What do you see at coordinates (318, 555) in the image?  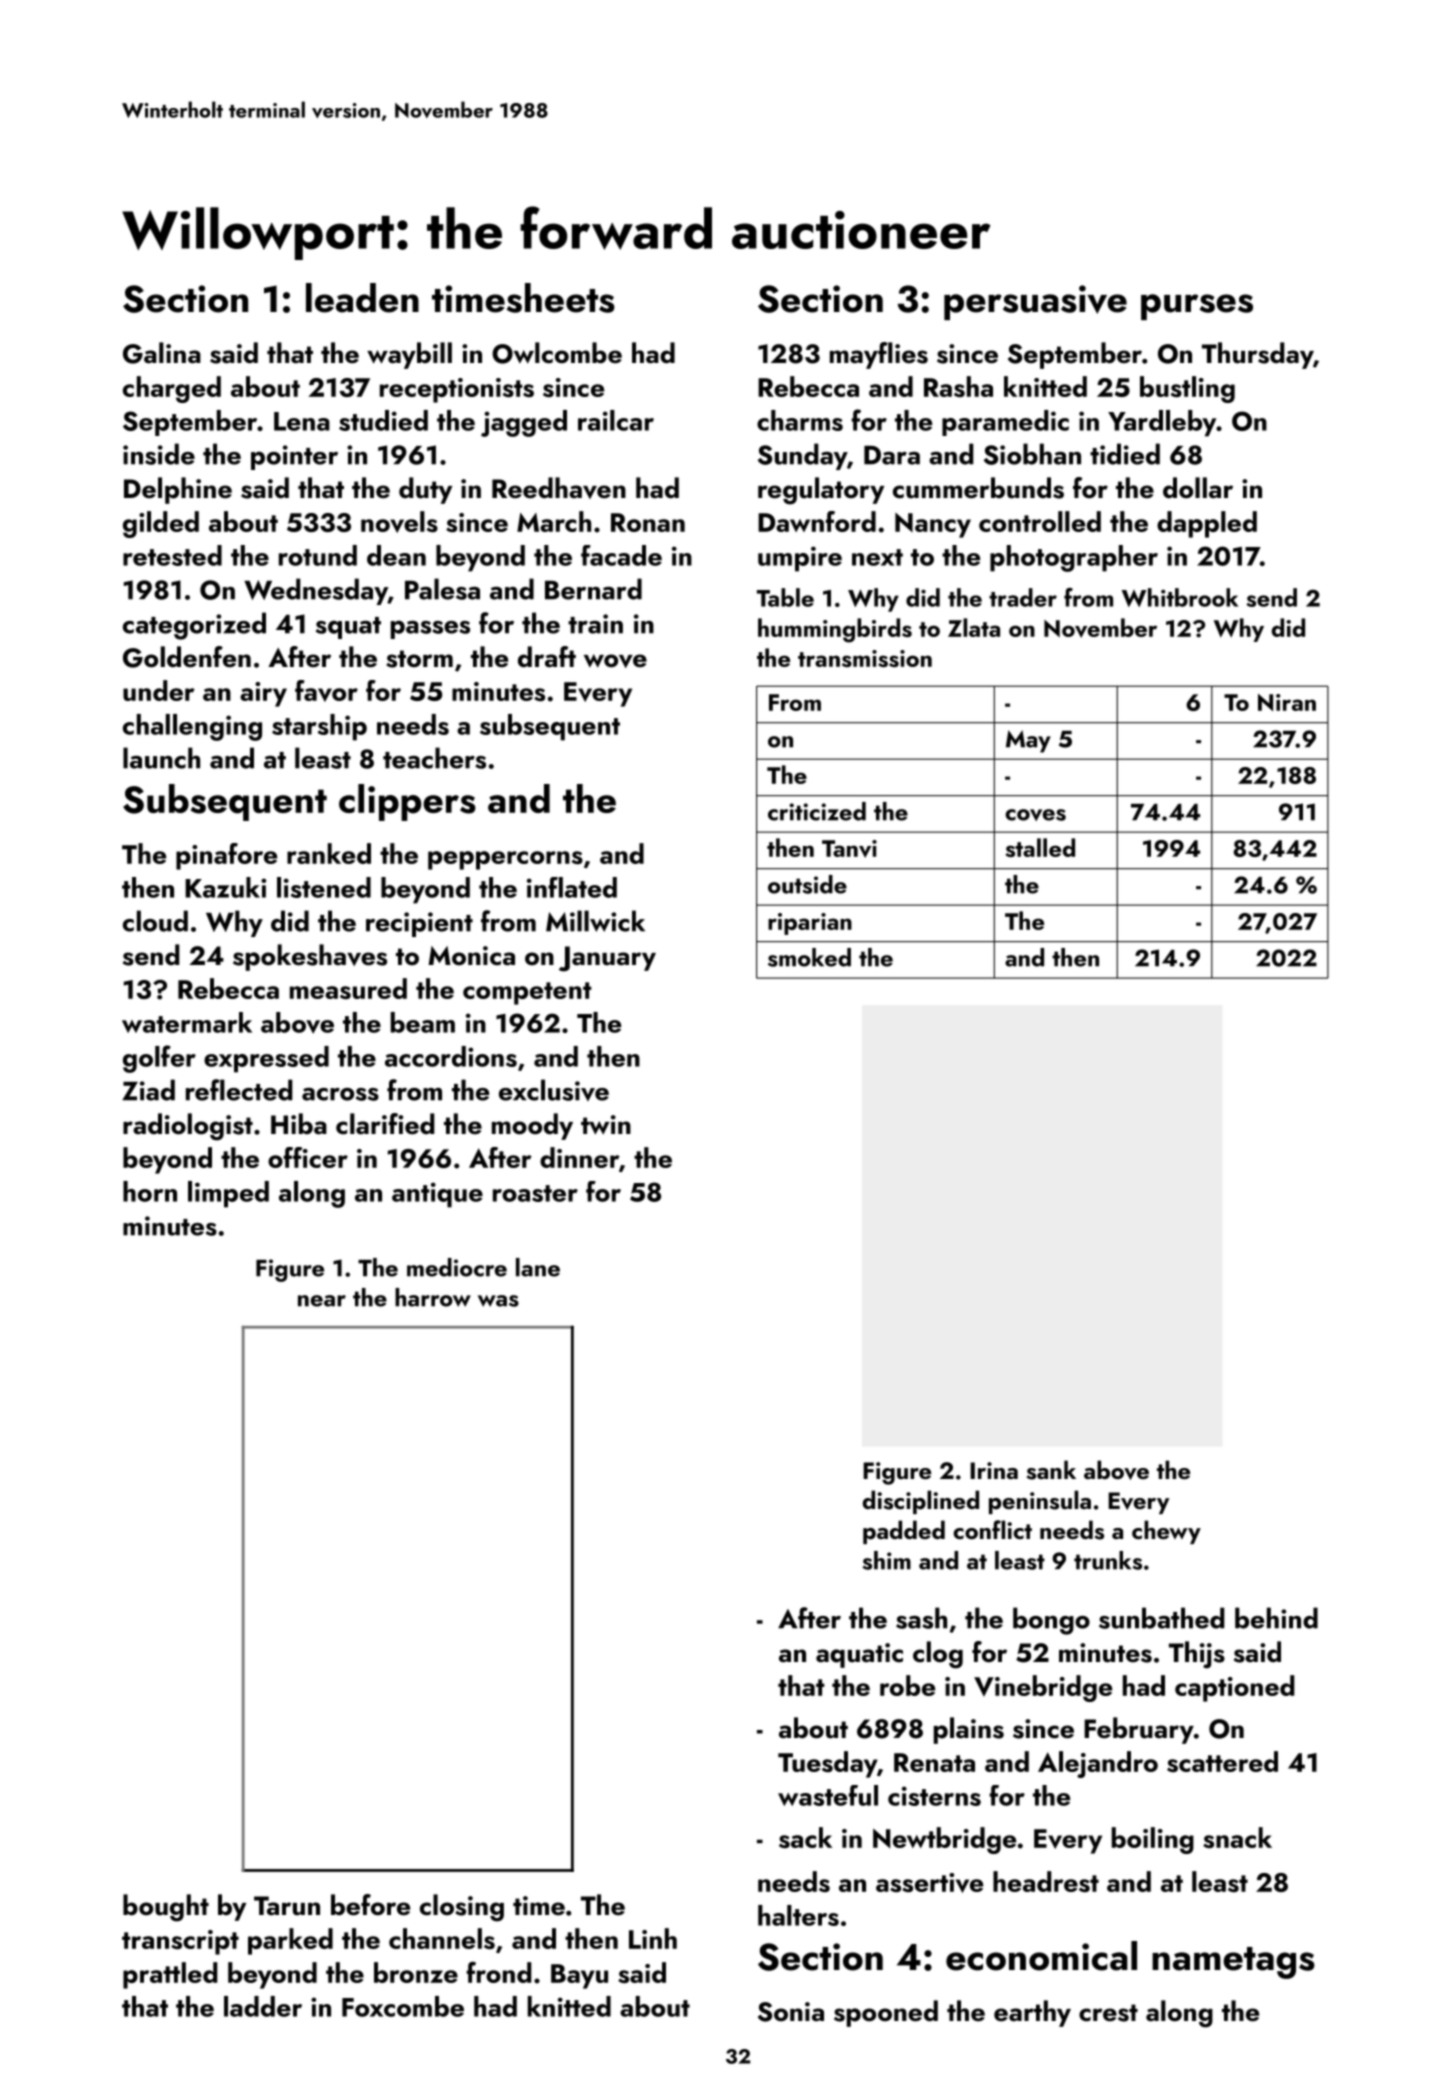 I see `rotund` at bounding box center [318, 555].
